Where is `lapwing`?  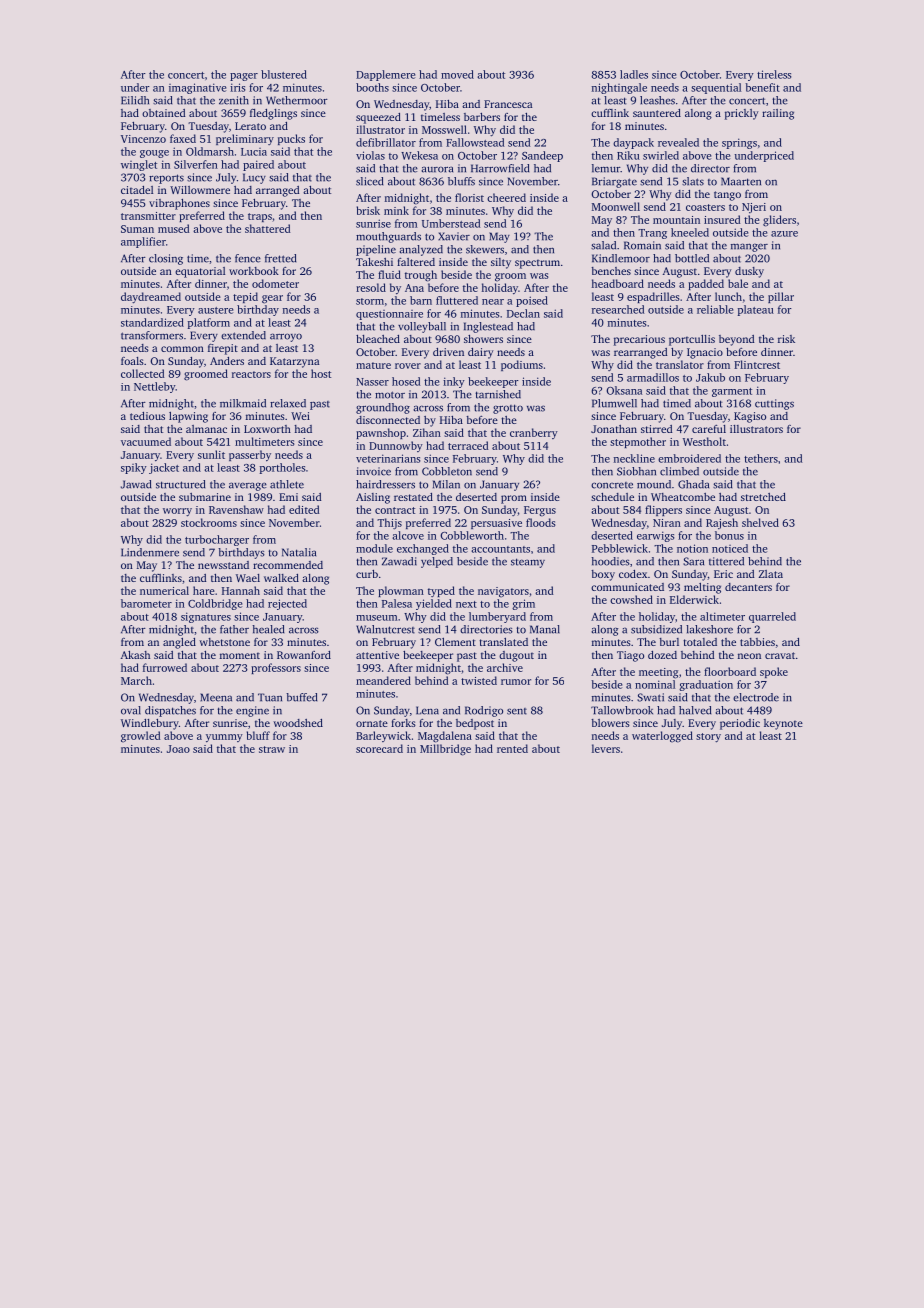 lapwing is located at coordinates (188, 417).
